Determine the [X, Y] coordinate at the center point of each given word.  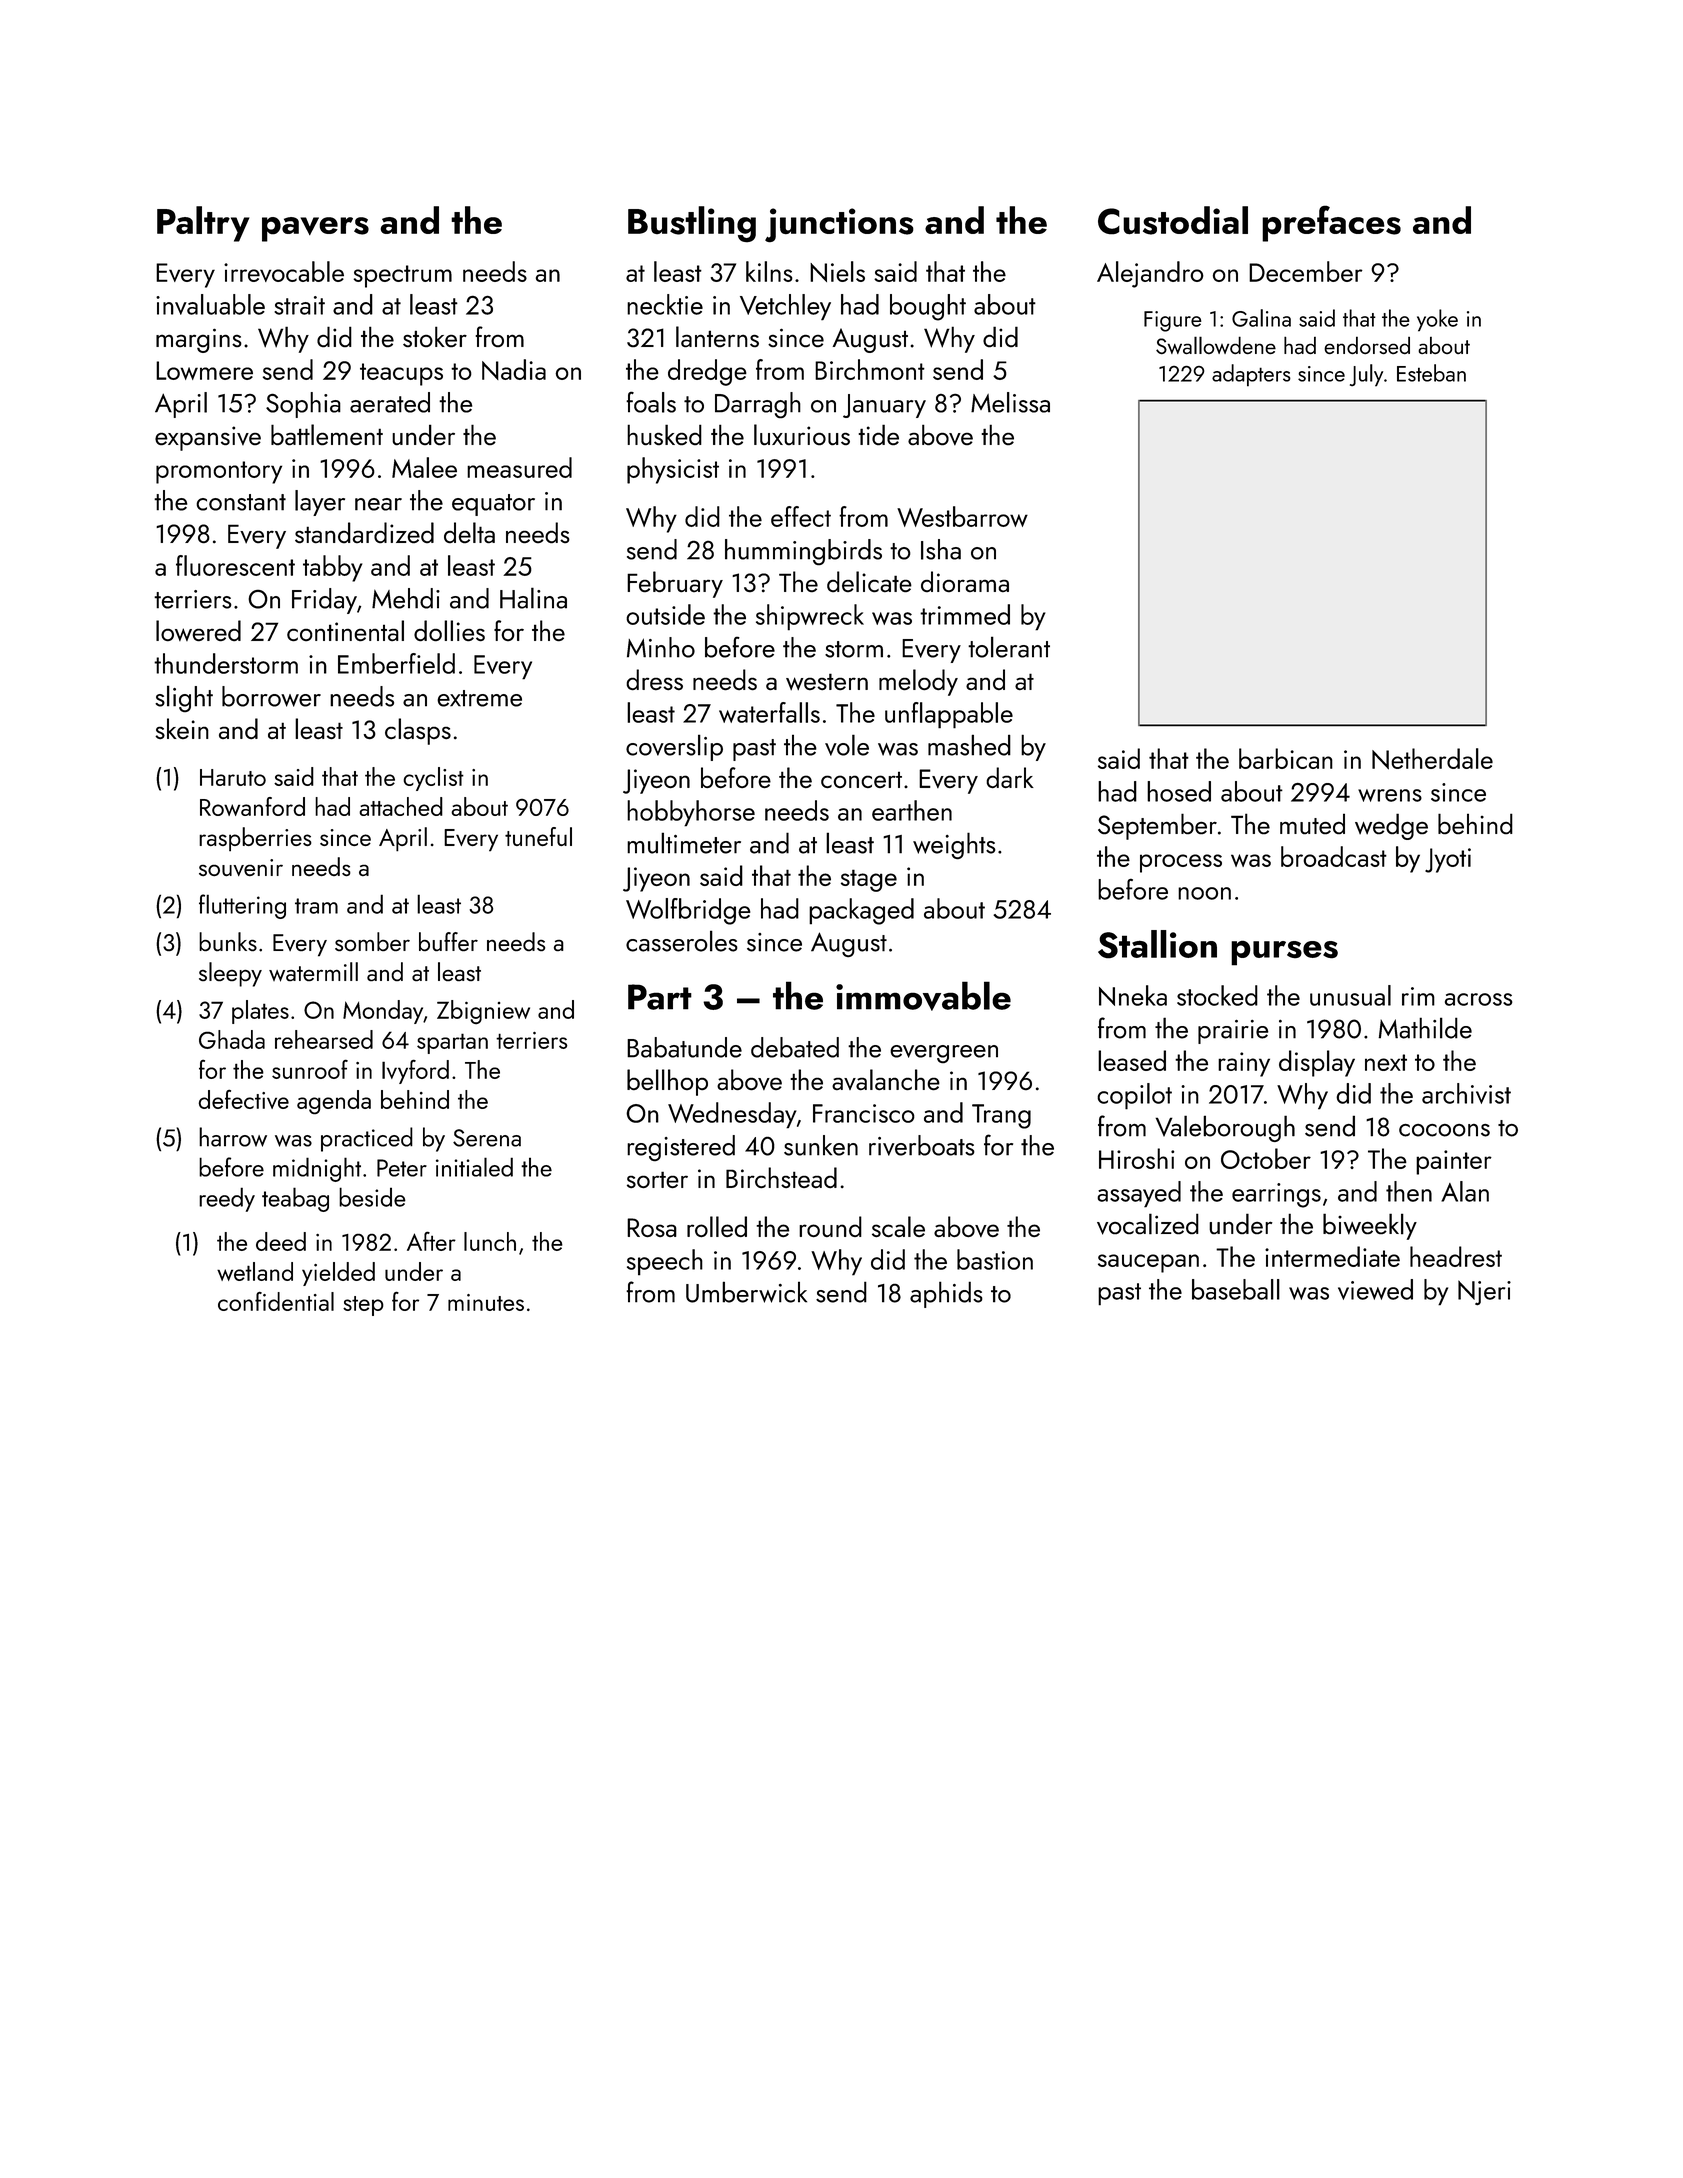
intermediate [1332, 1256]
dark [1010, 777]
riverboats [922, 1145]
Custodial [1173, 220]
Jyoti [1448, 860]
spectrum [402, 276]
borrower [271, 696]
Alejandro [1150, 274]
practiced [367, 1139]
